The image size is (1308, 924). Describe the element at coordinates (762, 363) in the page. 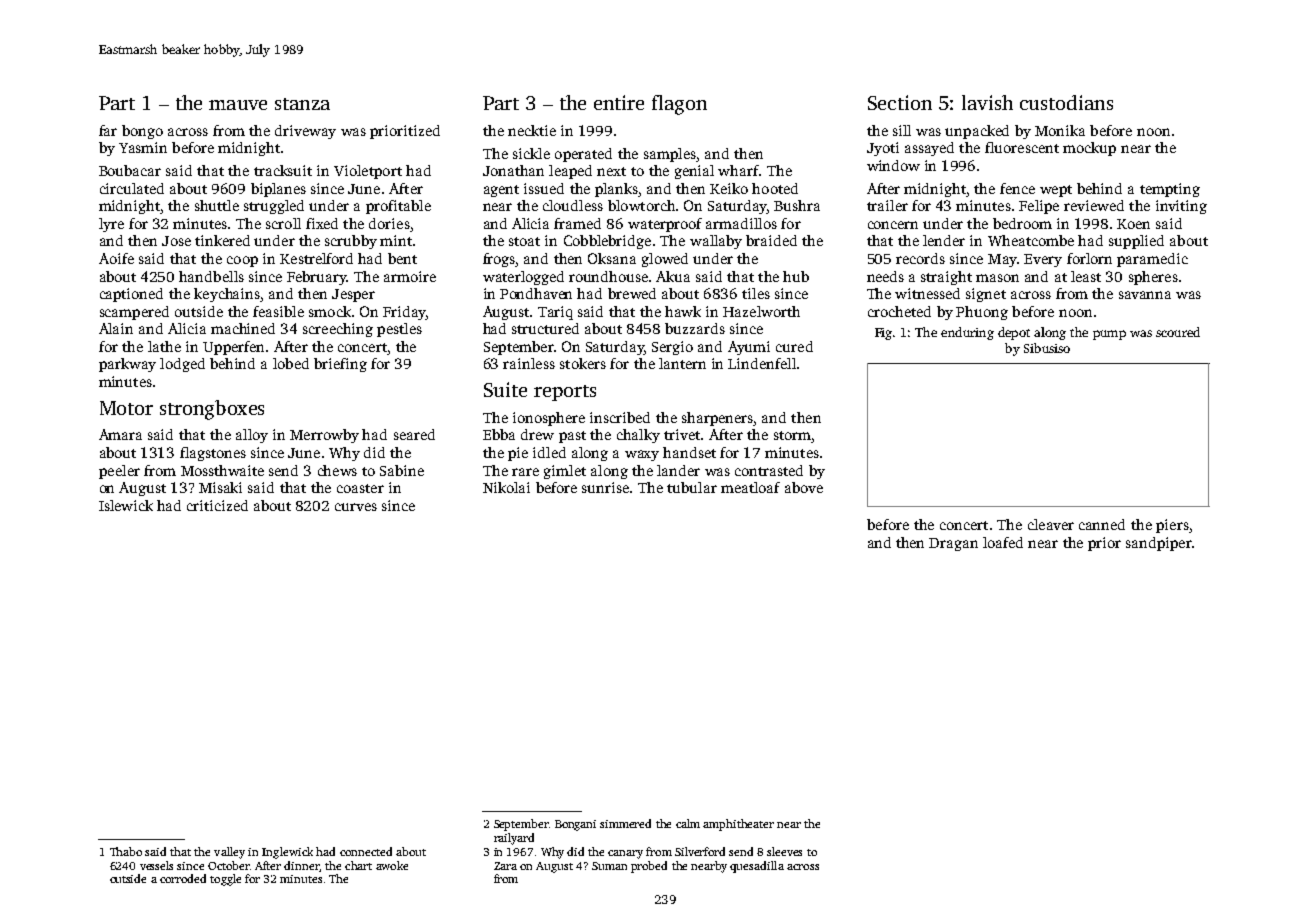

I see `Lindenfell` at that location.
